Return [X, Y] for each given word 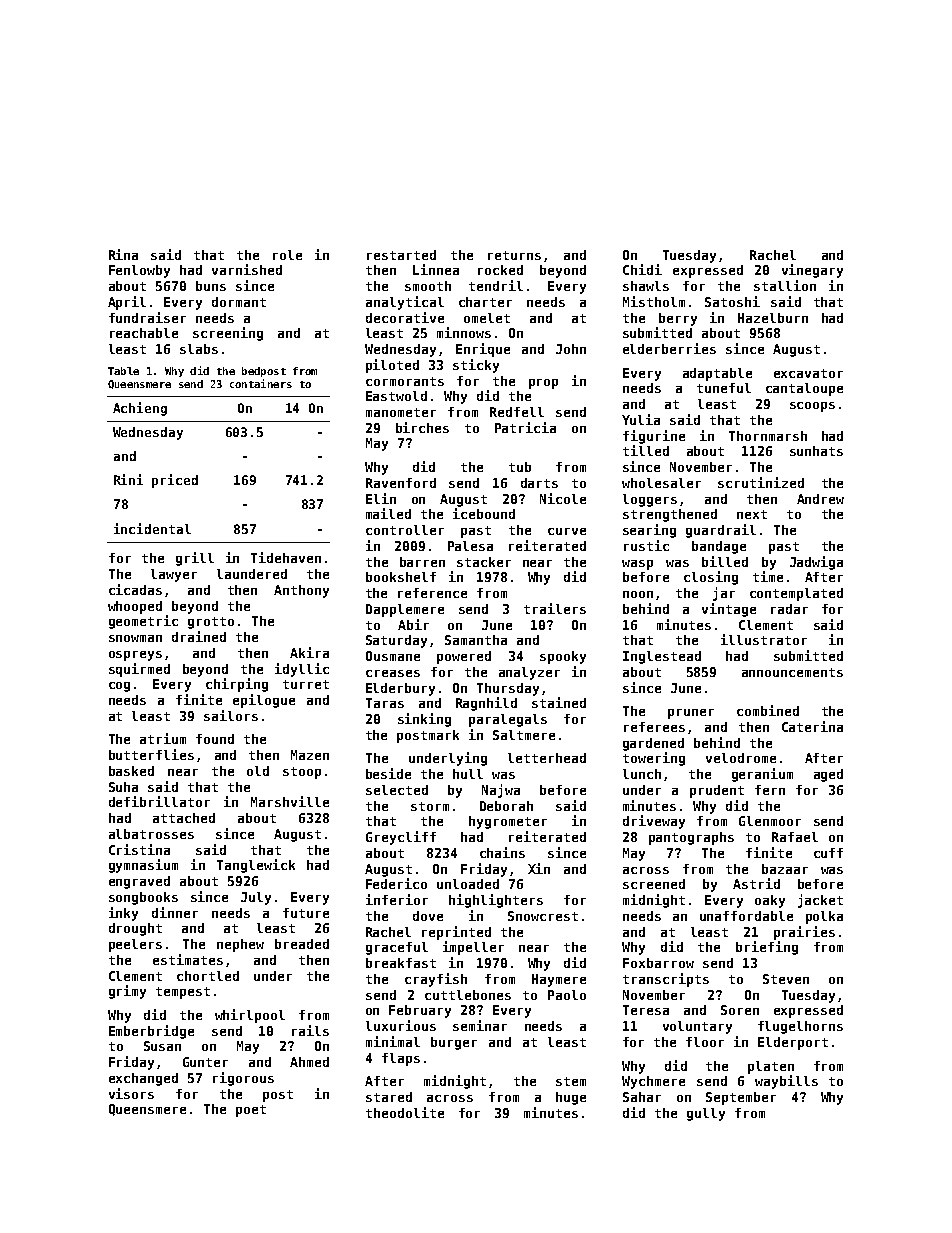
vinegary [812, 271]
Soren [740, 1010]
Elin [381, 498]
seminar [480, 1025]
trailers [555, 608]
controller [405, 530]
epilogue [264, 701]
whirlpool [250, 1016]
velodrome [741, 758]
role [287, 255]
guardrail [721, 531]
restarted [401, 255]
